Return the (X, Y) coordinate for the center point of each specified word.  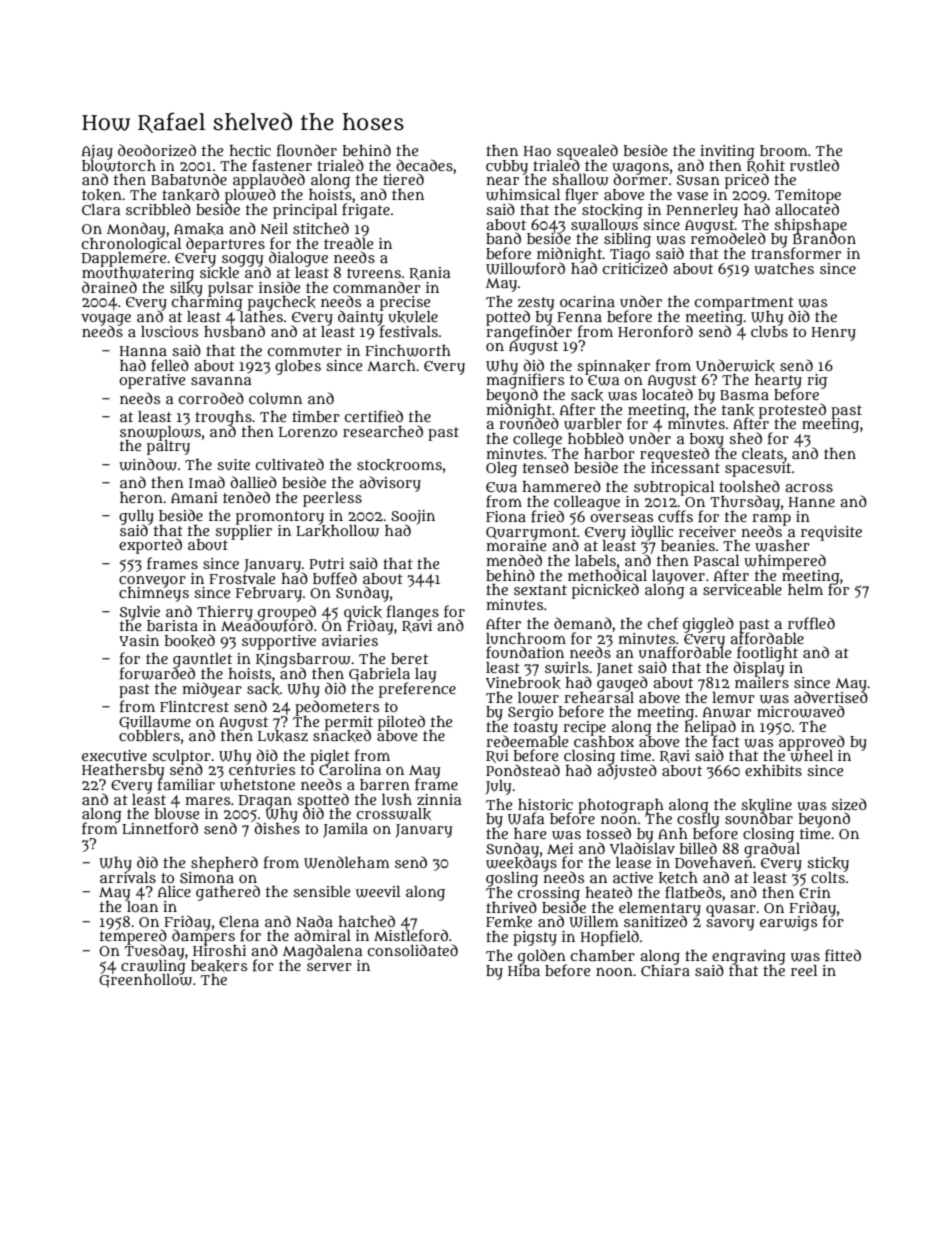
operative (152, 381)
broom (784, 150)
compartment (744, 304)
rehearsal (599, 697)
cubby (507, 167)
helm (805, 589)
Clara (101, 209)
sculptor (181, 757)
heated (608, 892)
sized (849, 804)
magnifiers (525, 381)
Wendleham (347, 862)
